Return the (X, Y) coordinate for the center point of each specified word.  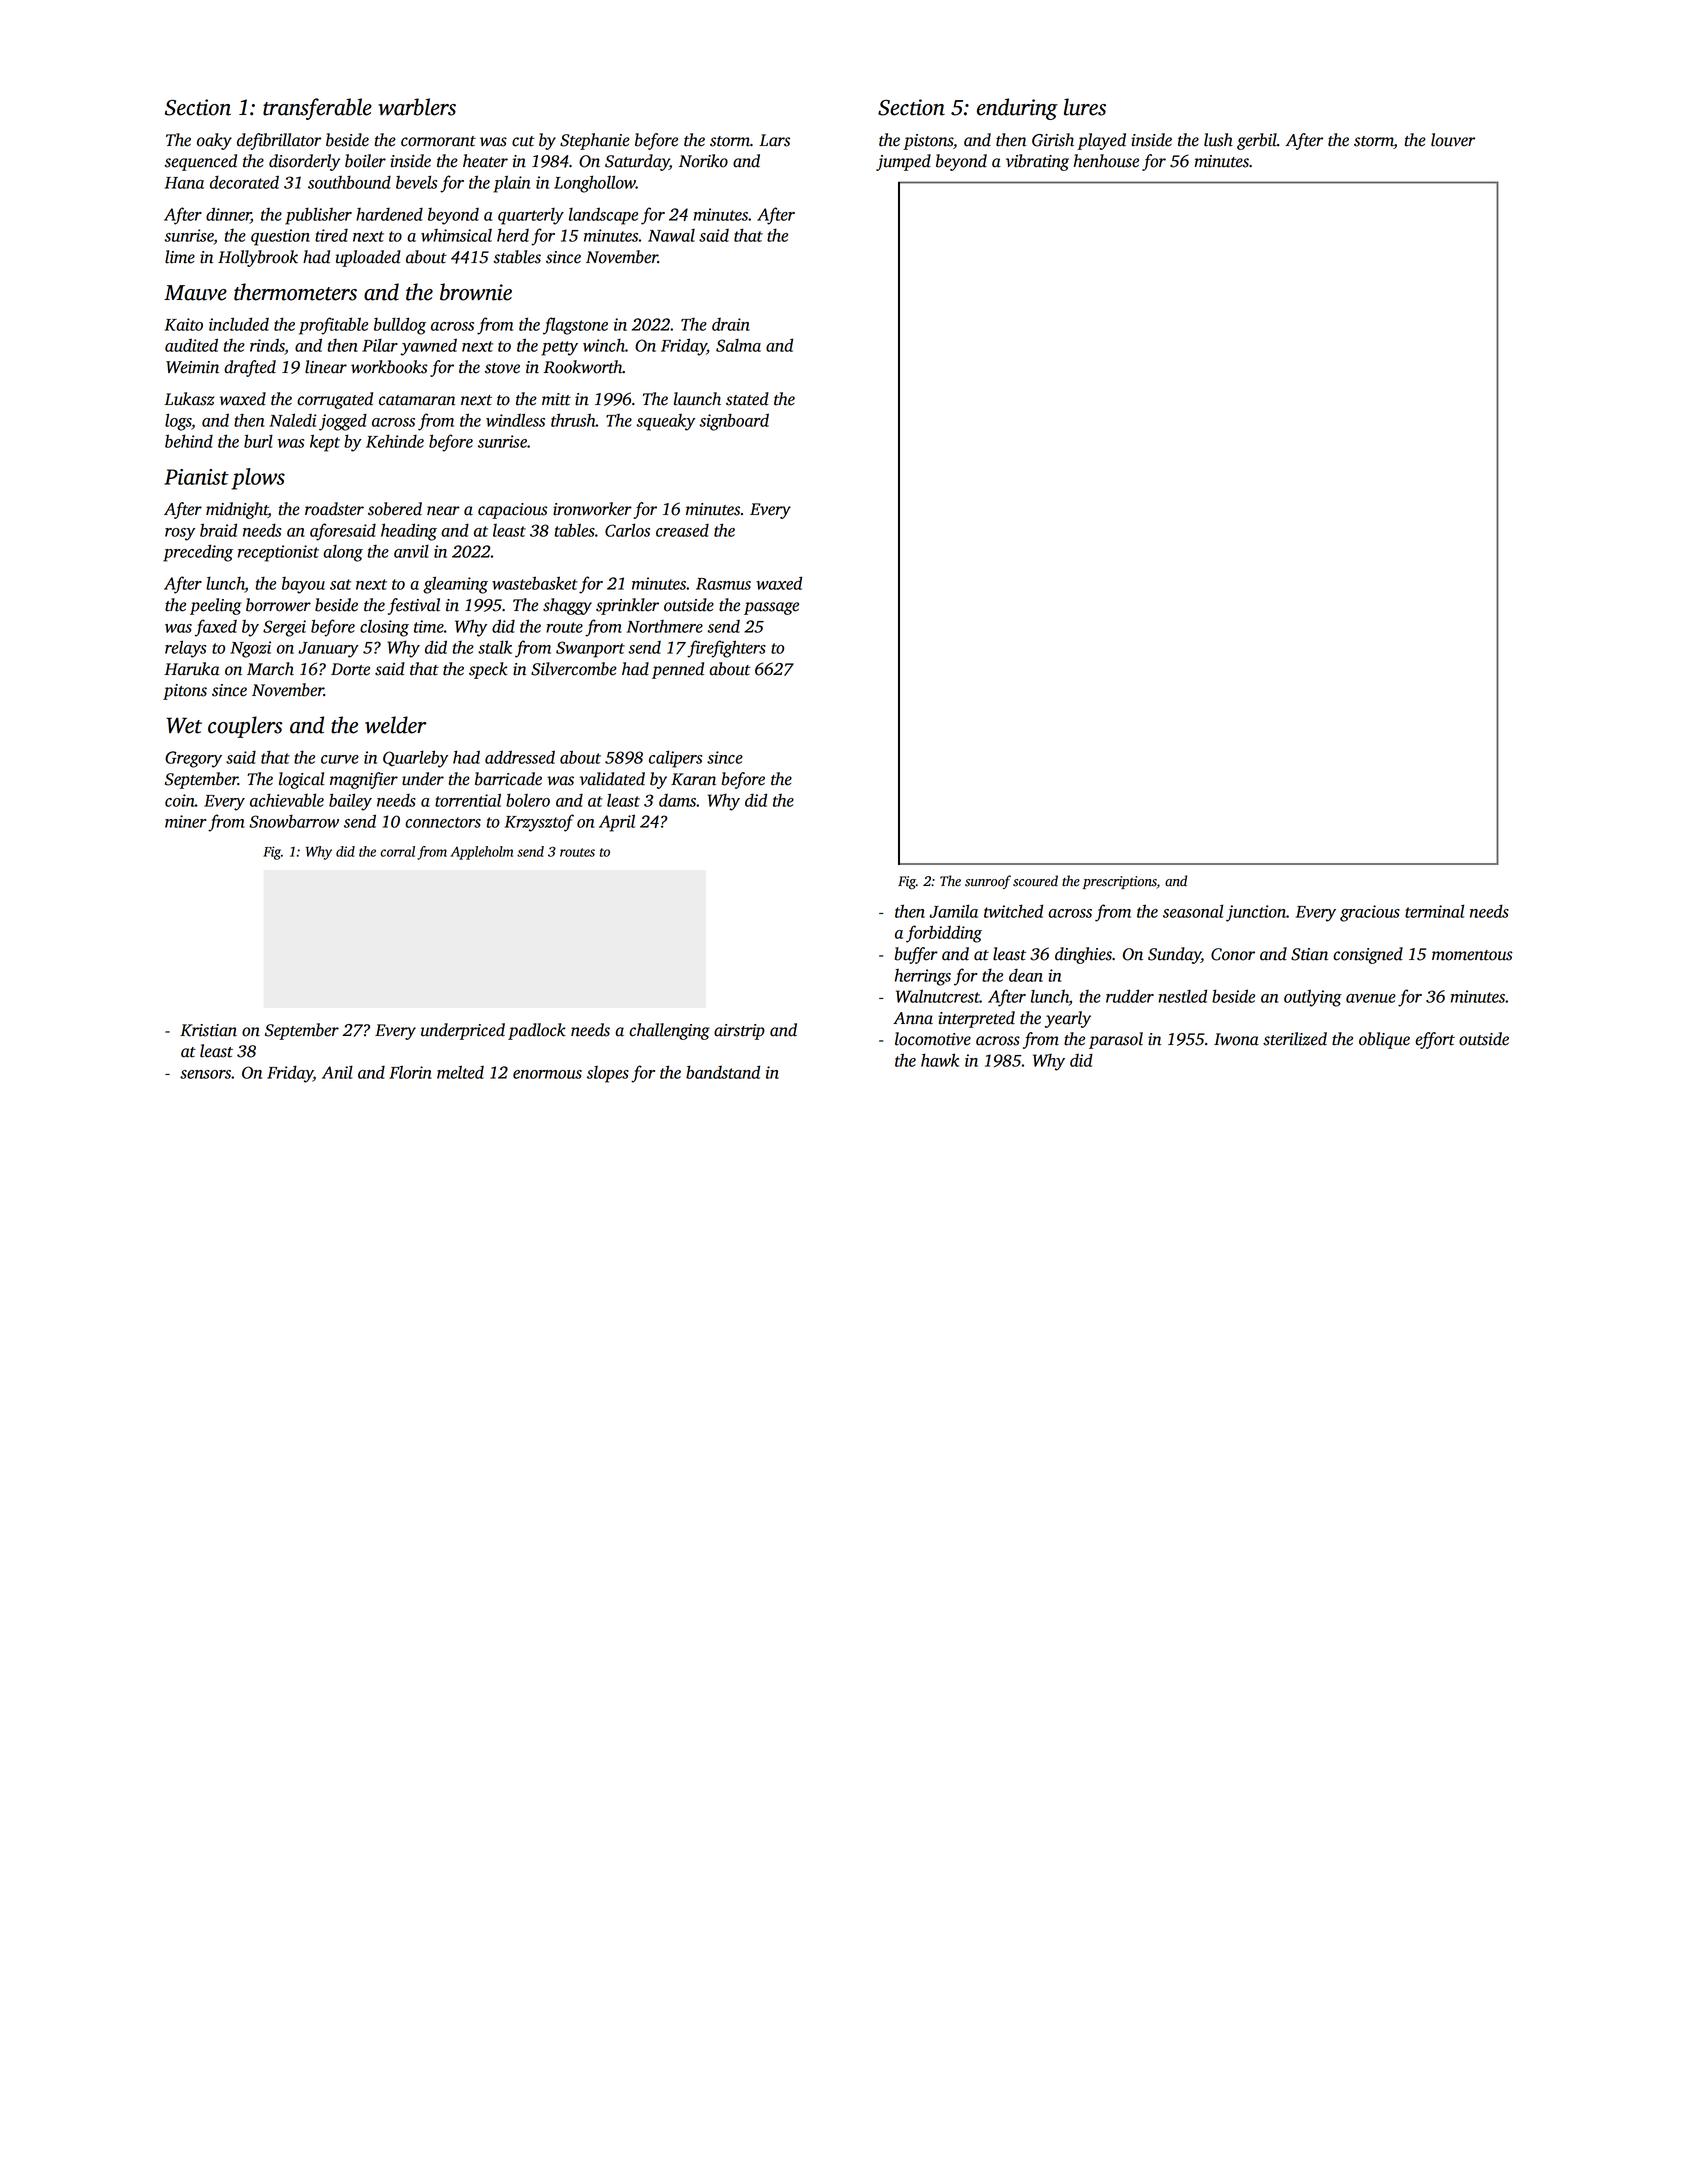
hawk (940, 1060)
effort (1435, 1040)
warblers (417, 107)
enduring (1017, 109)
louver (1453, 140)
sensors (205, 1074)
